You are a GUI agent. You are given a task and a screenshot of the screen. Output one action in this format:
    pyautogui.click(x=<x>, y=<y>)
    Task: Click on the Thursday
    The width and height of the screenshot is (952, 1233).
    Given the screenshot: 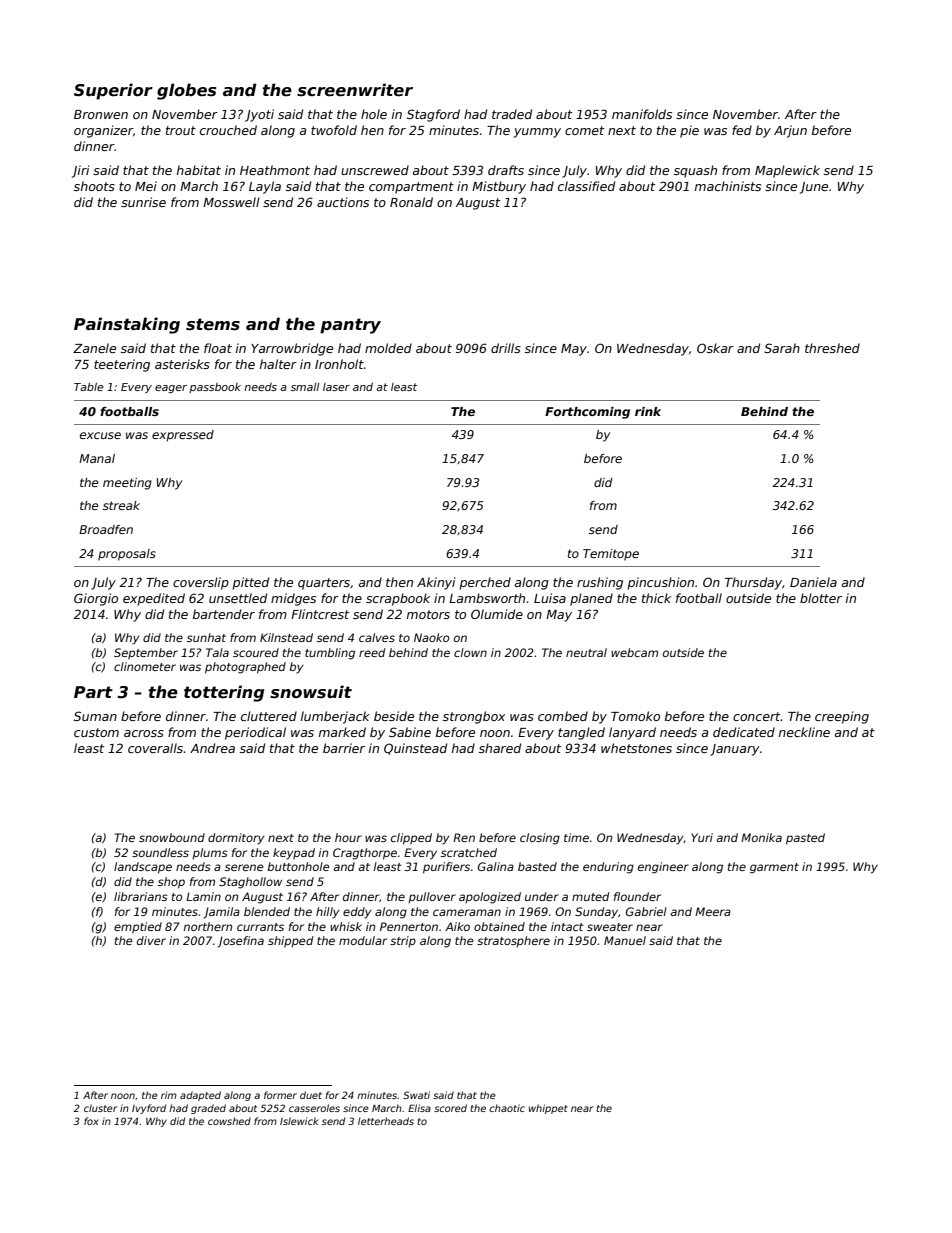 What is the action you would take?
    pyautogui.click(x=753, y=583)
